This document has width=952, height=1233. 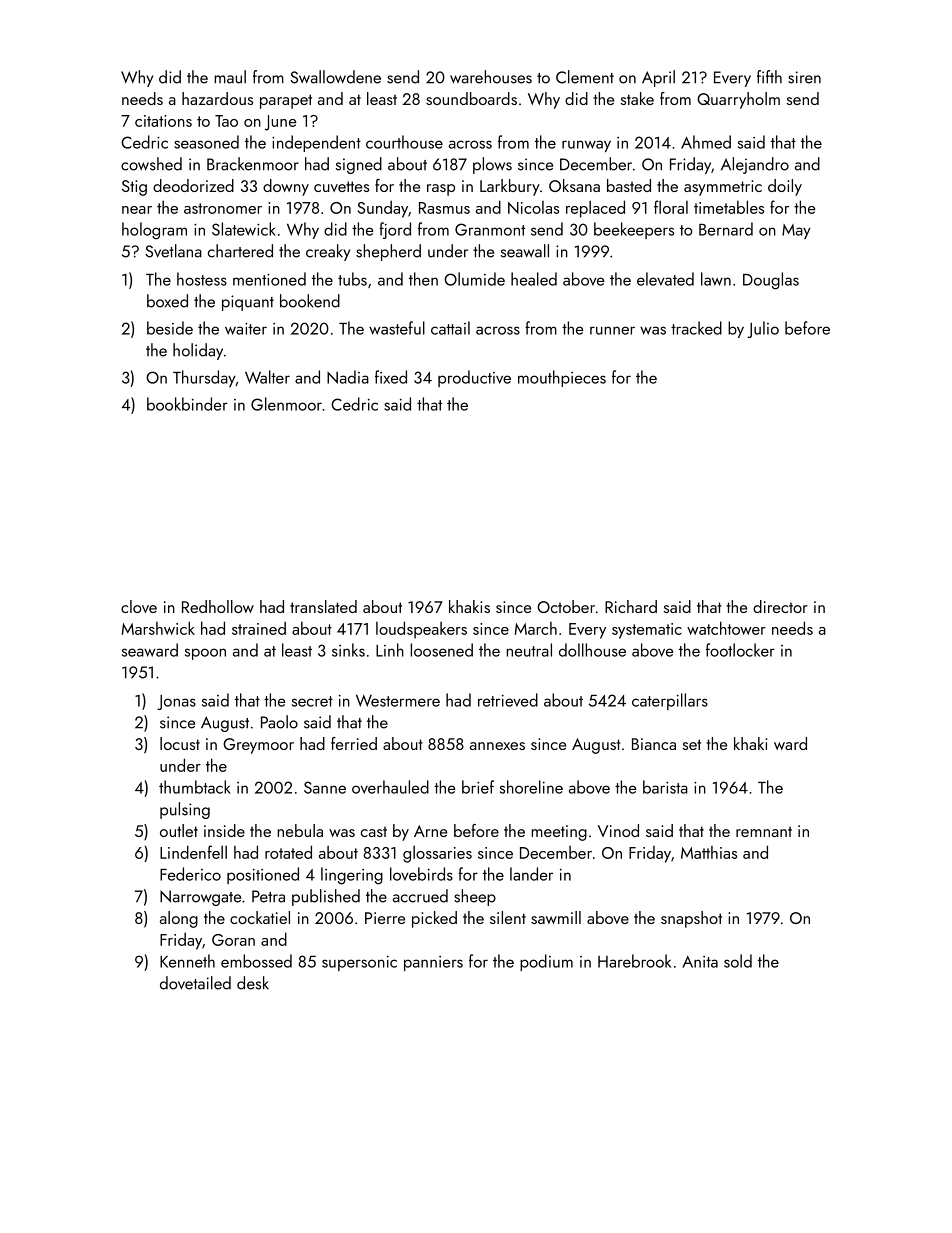 I want to click on director, so click(x=780, y=606).
